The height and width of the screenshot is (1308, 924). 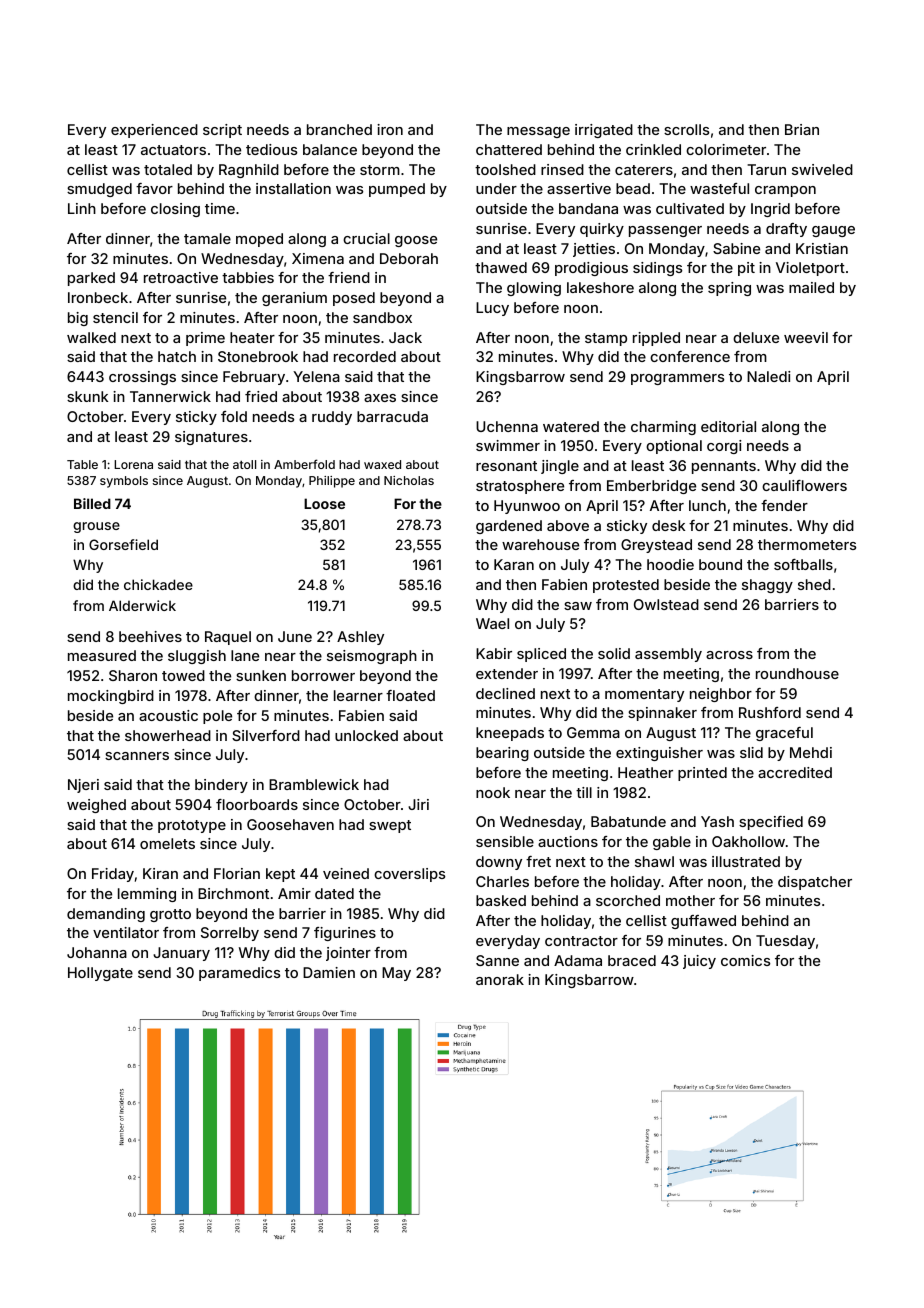 I want to click on message, so click(x=538, y=132).
